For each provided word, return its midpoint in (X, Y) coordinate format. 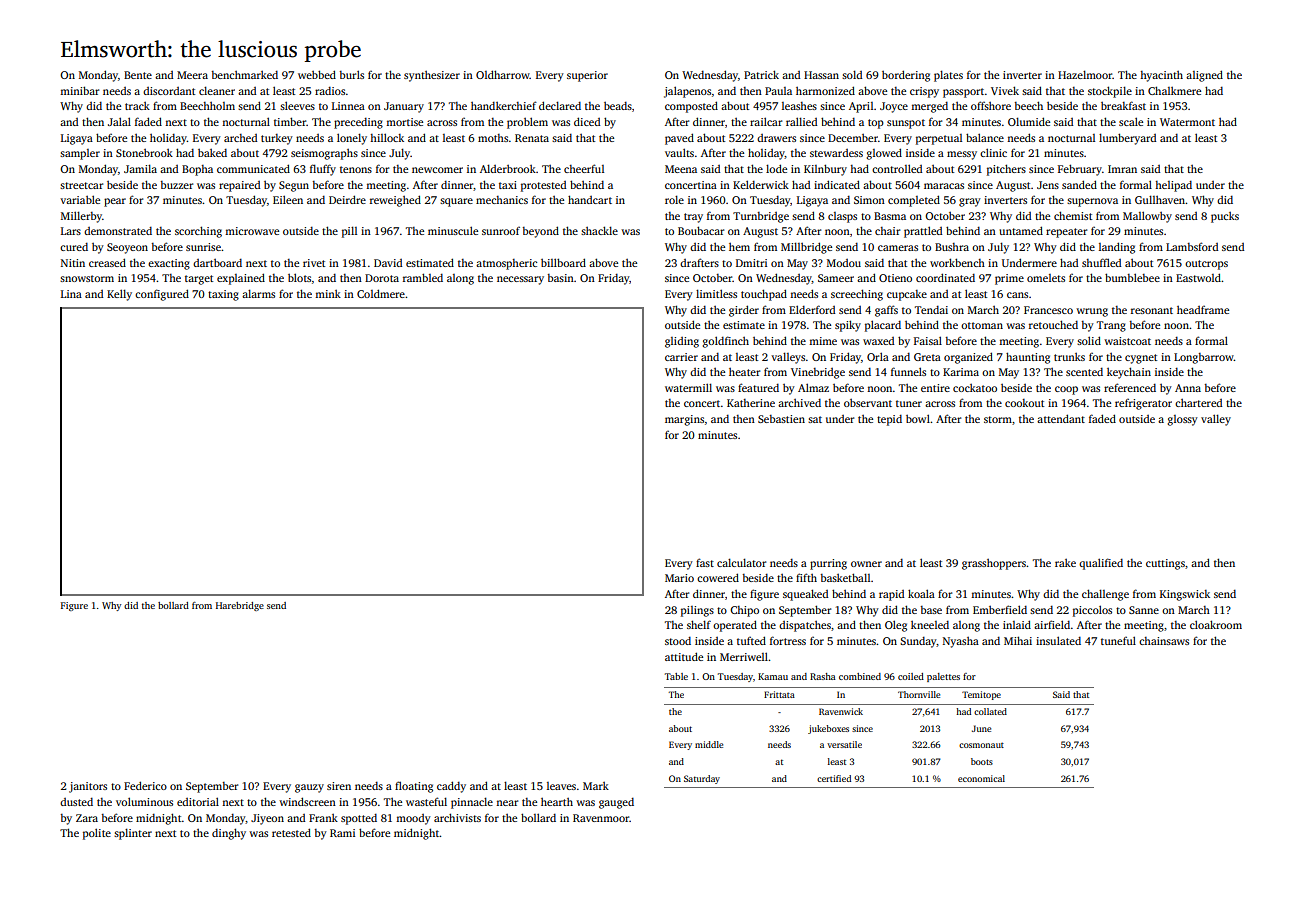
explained (241, 279)
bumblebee (1132, 277)
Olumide (1029, 121)
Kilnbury (825, 170)
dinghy (229, 834)
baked (212, 153)
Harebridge (240, 606)
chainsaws (1164, 641)
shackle (599, 230)
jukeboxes (828, 729)
